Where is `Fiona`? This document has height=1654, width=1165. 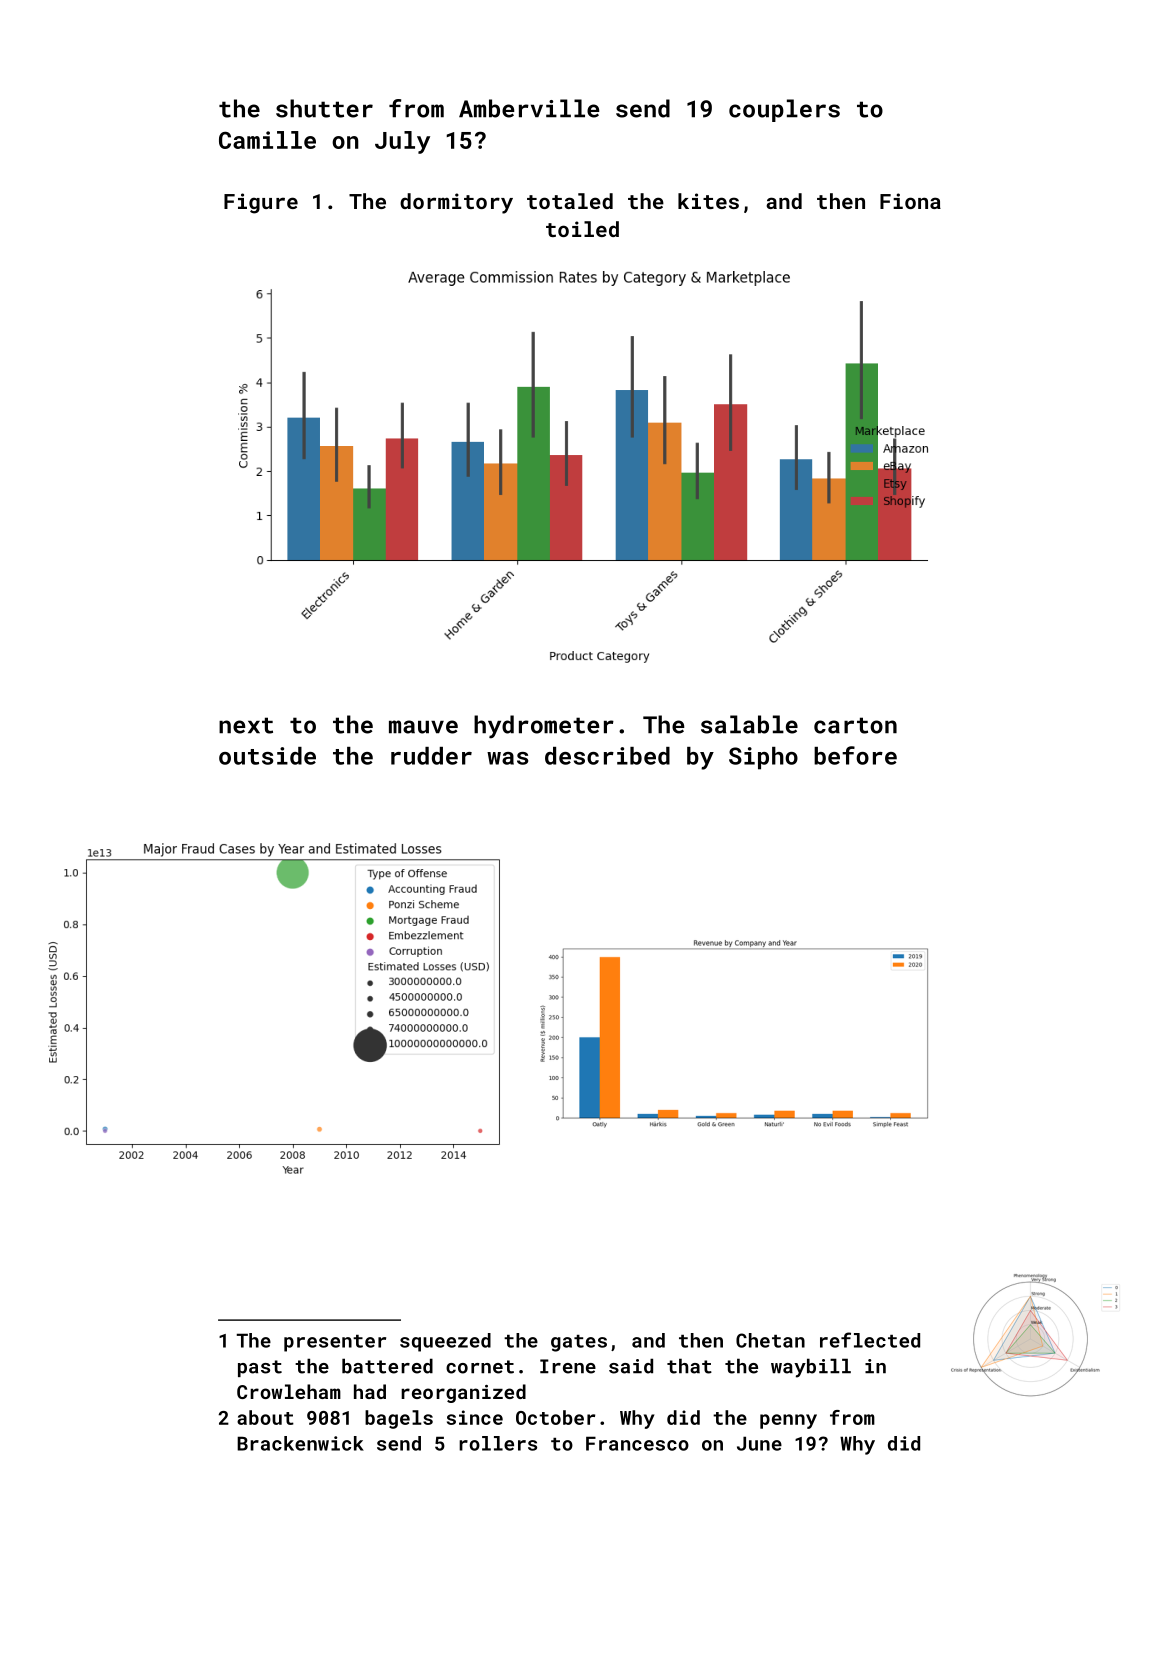
Fiona is located at coordinates (910, 201).
